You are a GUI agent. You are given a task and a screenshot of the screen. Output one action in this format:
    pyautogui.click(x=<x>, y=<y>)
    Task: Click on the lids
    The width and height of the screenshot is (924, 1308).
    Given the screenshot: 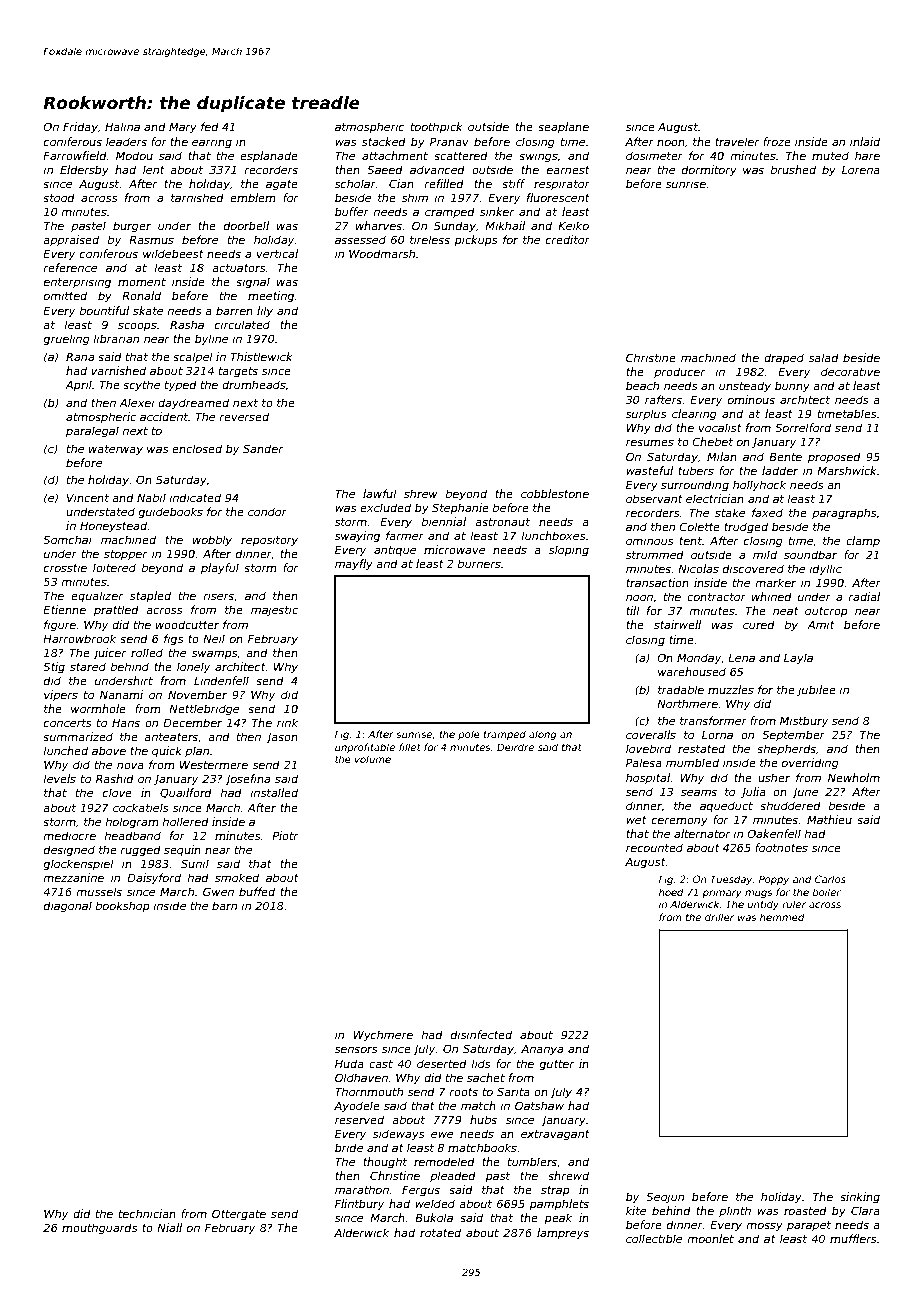 What is the action you would take?
    pyautogui.click(x=481, y=1063)
